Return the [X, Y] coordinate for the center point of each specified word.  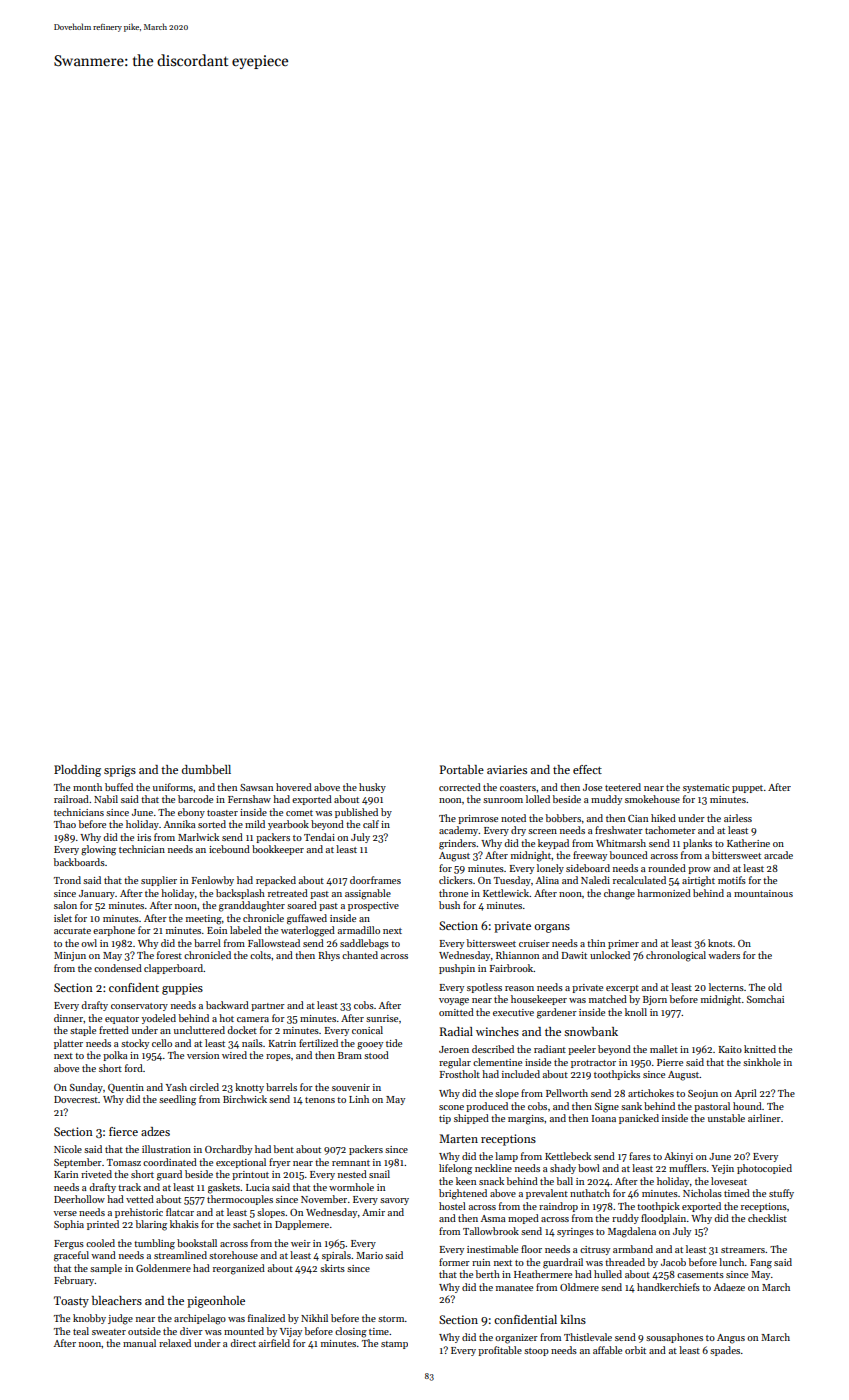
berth [488, 1274]
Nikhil [314, 1318]
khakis [184, 1224]
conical [367, 1030]
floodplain [663, 1219]
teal [81, 1331]
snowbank [591, 1031]
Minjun [70, 956]
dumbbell [206, 769]
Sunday [86, 1088]
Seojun [703, 1094]
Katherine [748, 843]
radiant [550, 1049]
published [356, 813]
